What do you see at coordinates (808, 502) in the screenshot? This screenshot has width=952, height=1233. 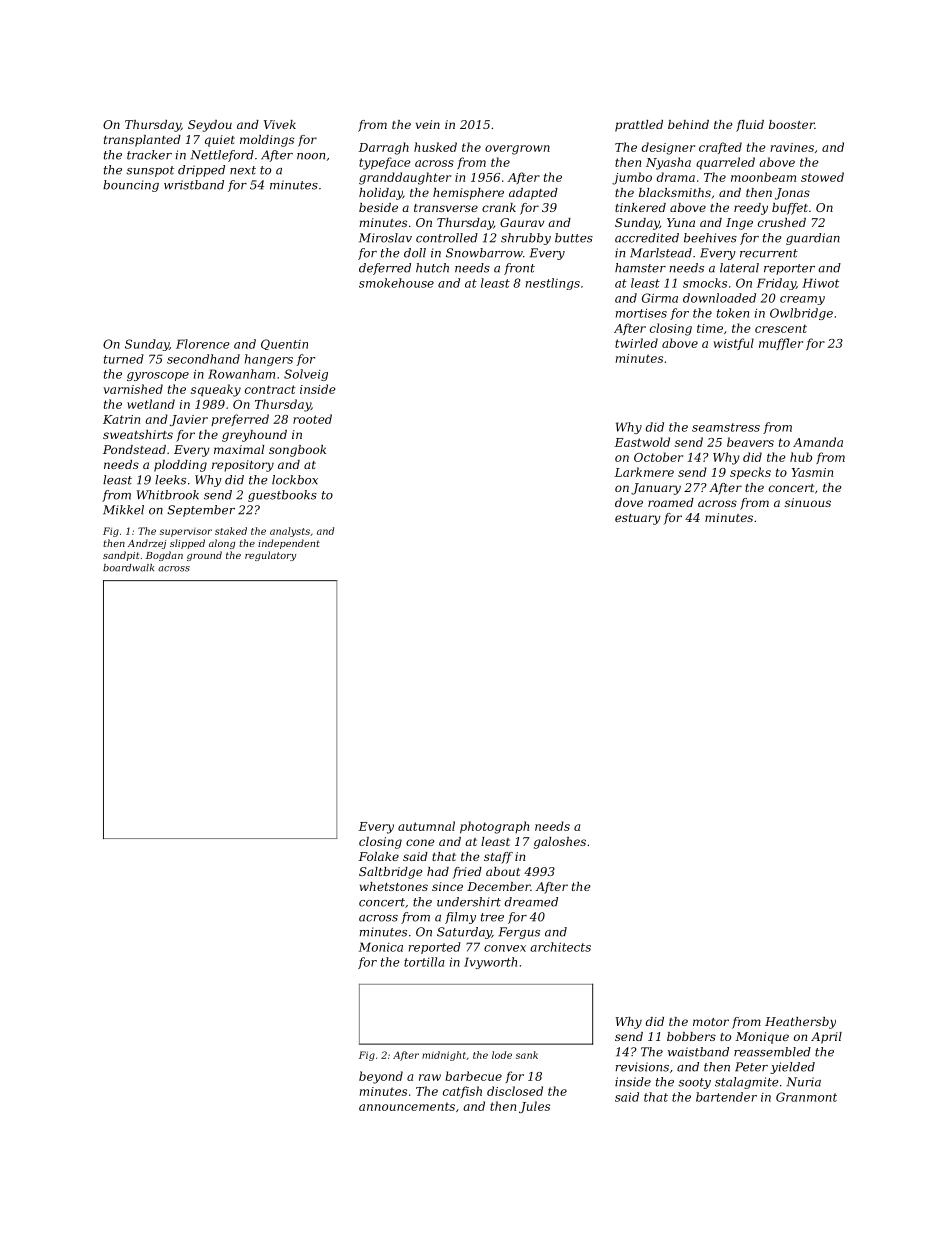 I see `sinuous` at bounding box center [808, 502].
